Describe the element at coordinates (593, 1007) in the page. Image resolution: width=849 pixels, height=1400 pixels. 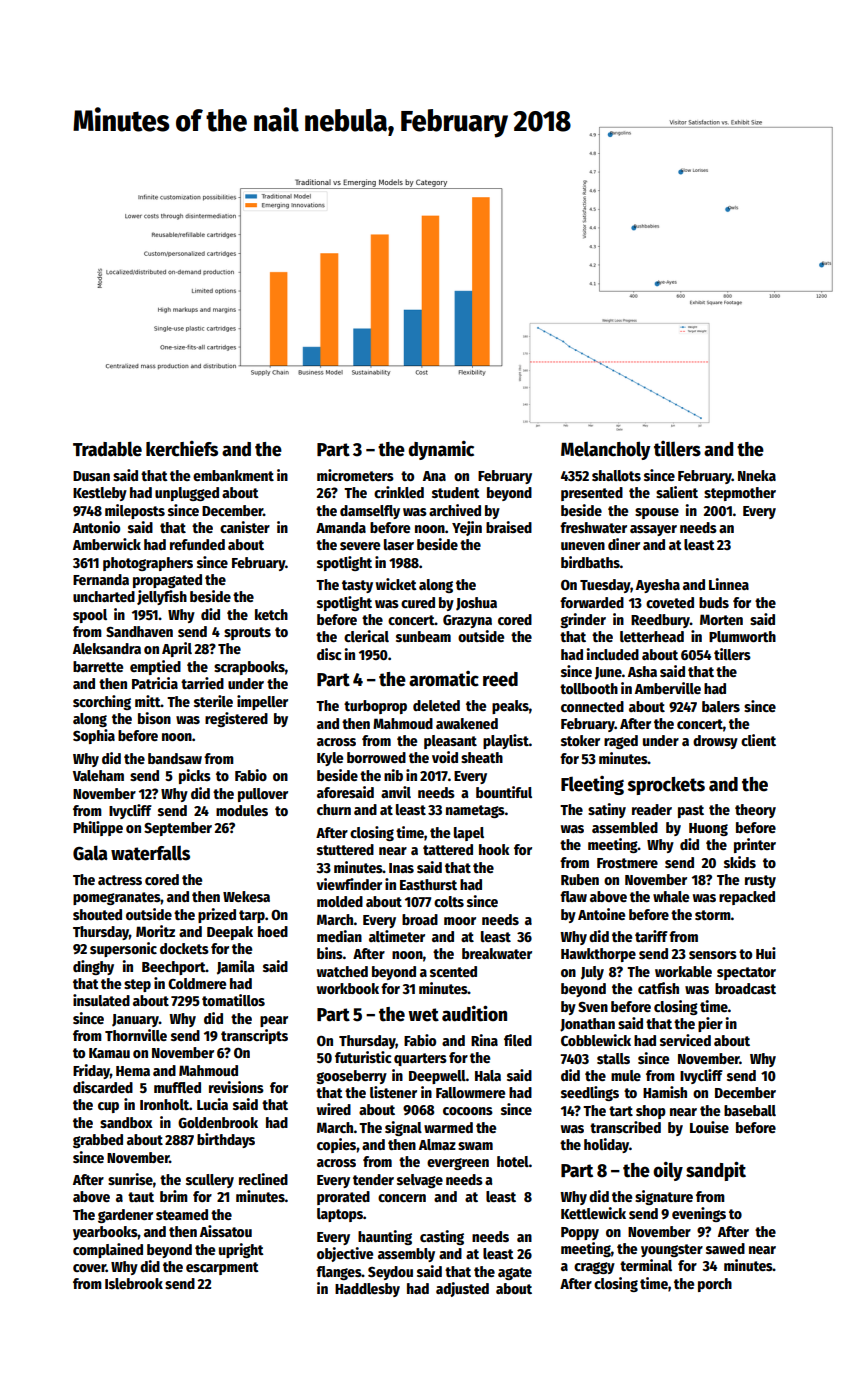
I see `Sven` at that location.
